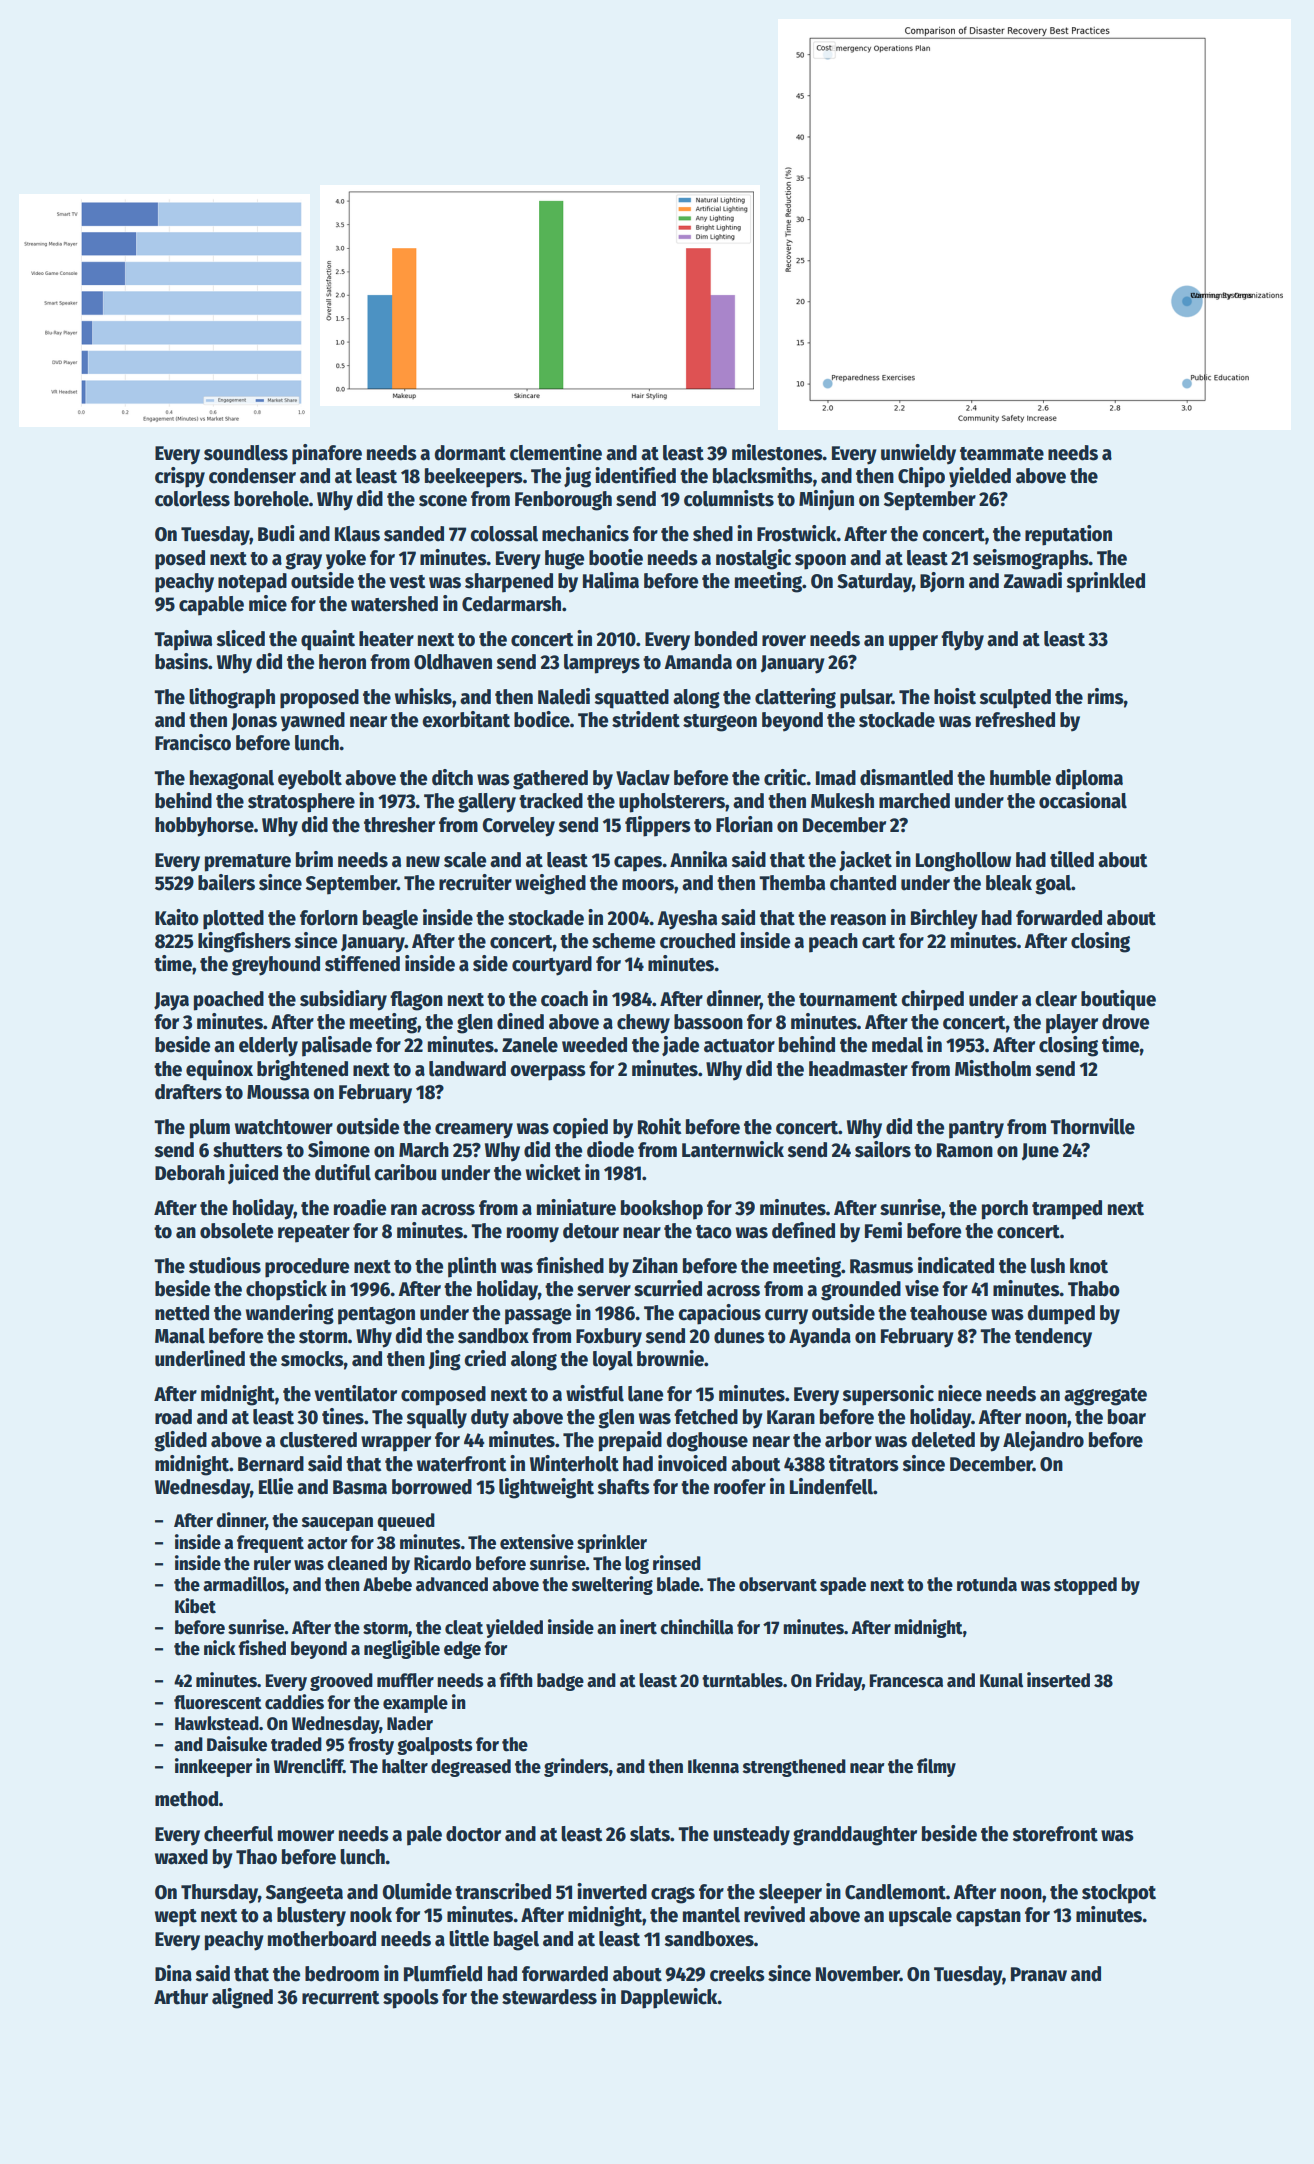 This page has width=1314, height=2164. Describe the element at coordinates (1092, 1126) in the page. I see `Thornville` at that location.
